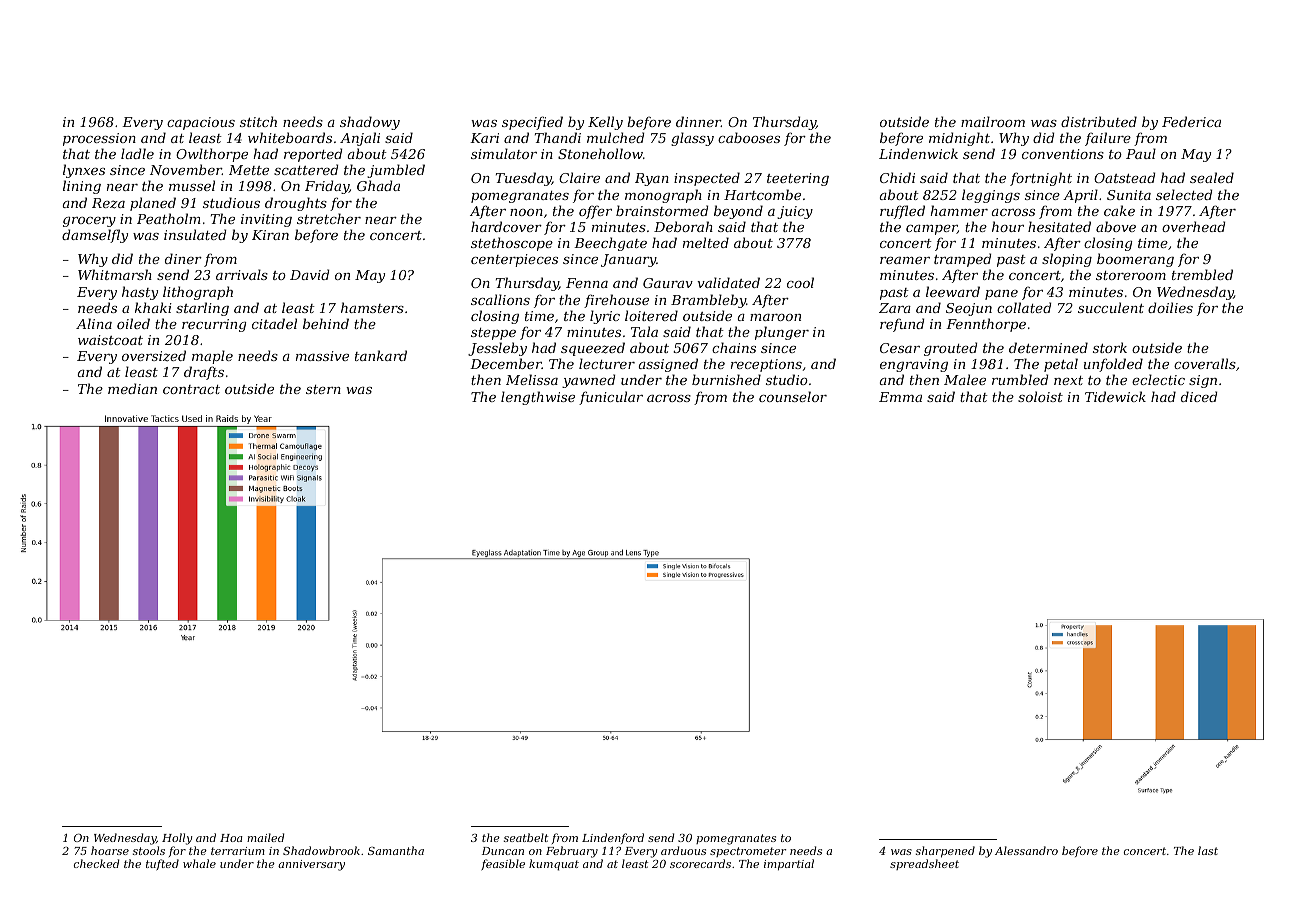  What do you see at coordinates (897, 177) in the screenshot?
I see `Chidi` at bounding box center [897, 177].
